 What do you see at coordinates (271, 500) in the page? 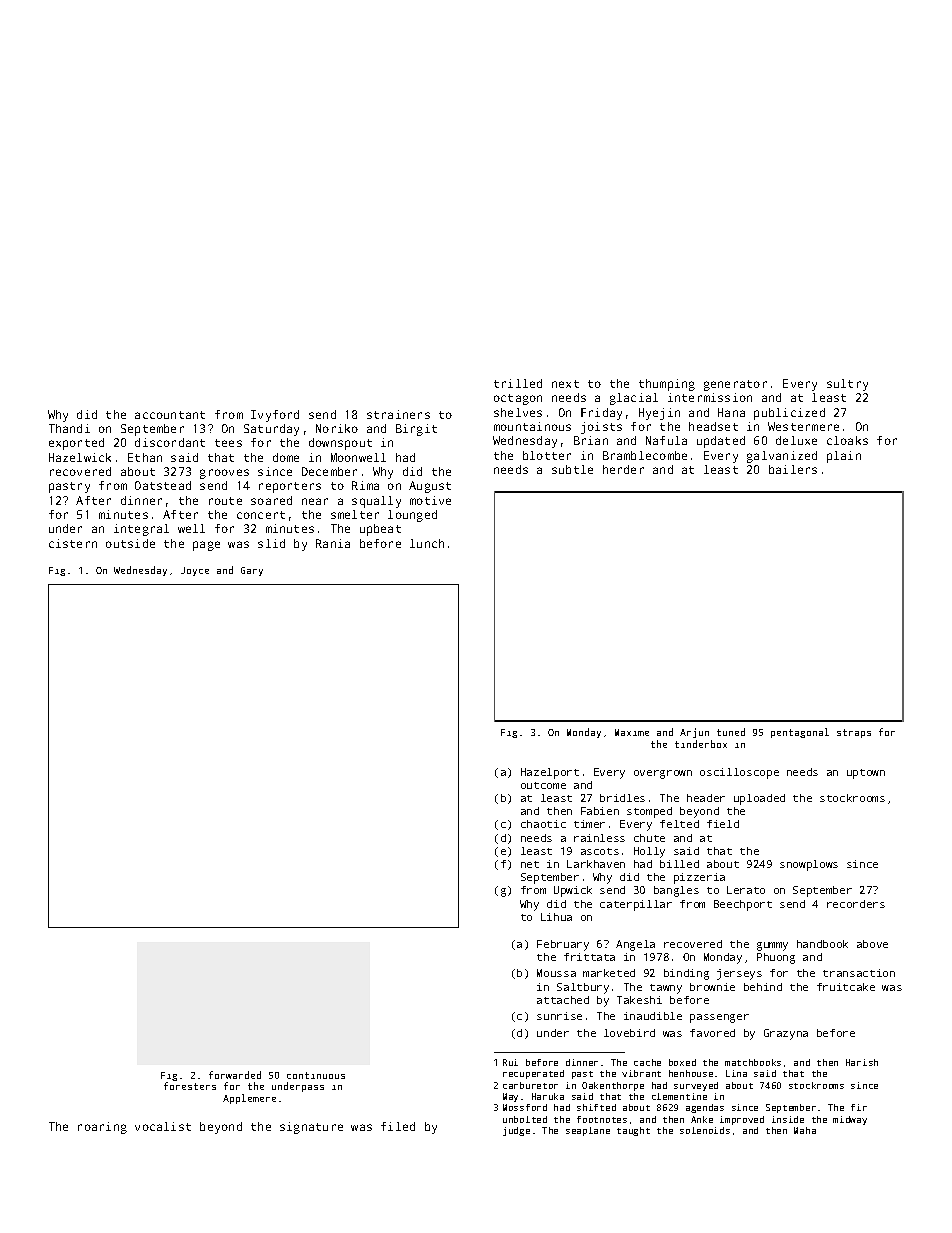
I see `soared` at bounding box center [271, 500].
